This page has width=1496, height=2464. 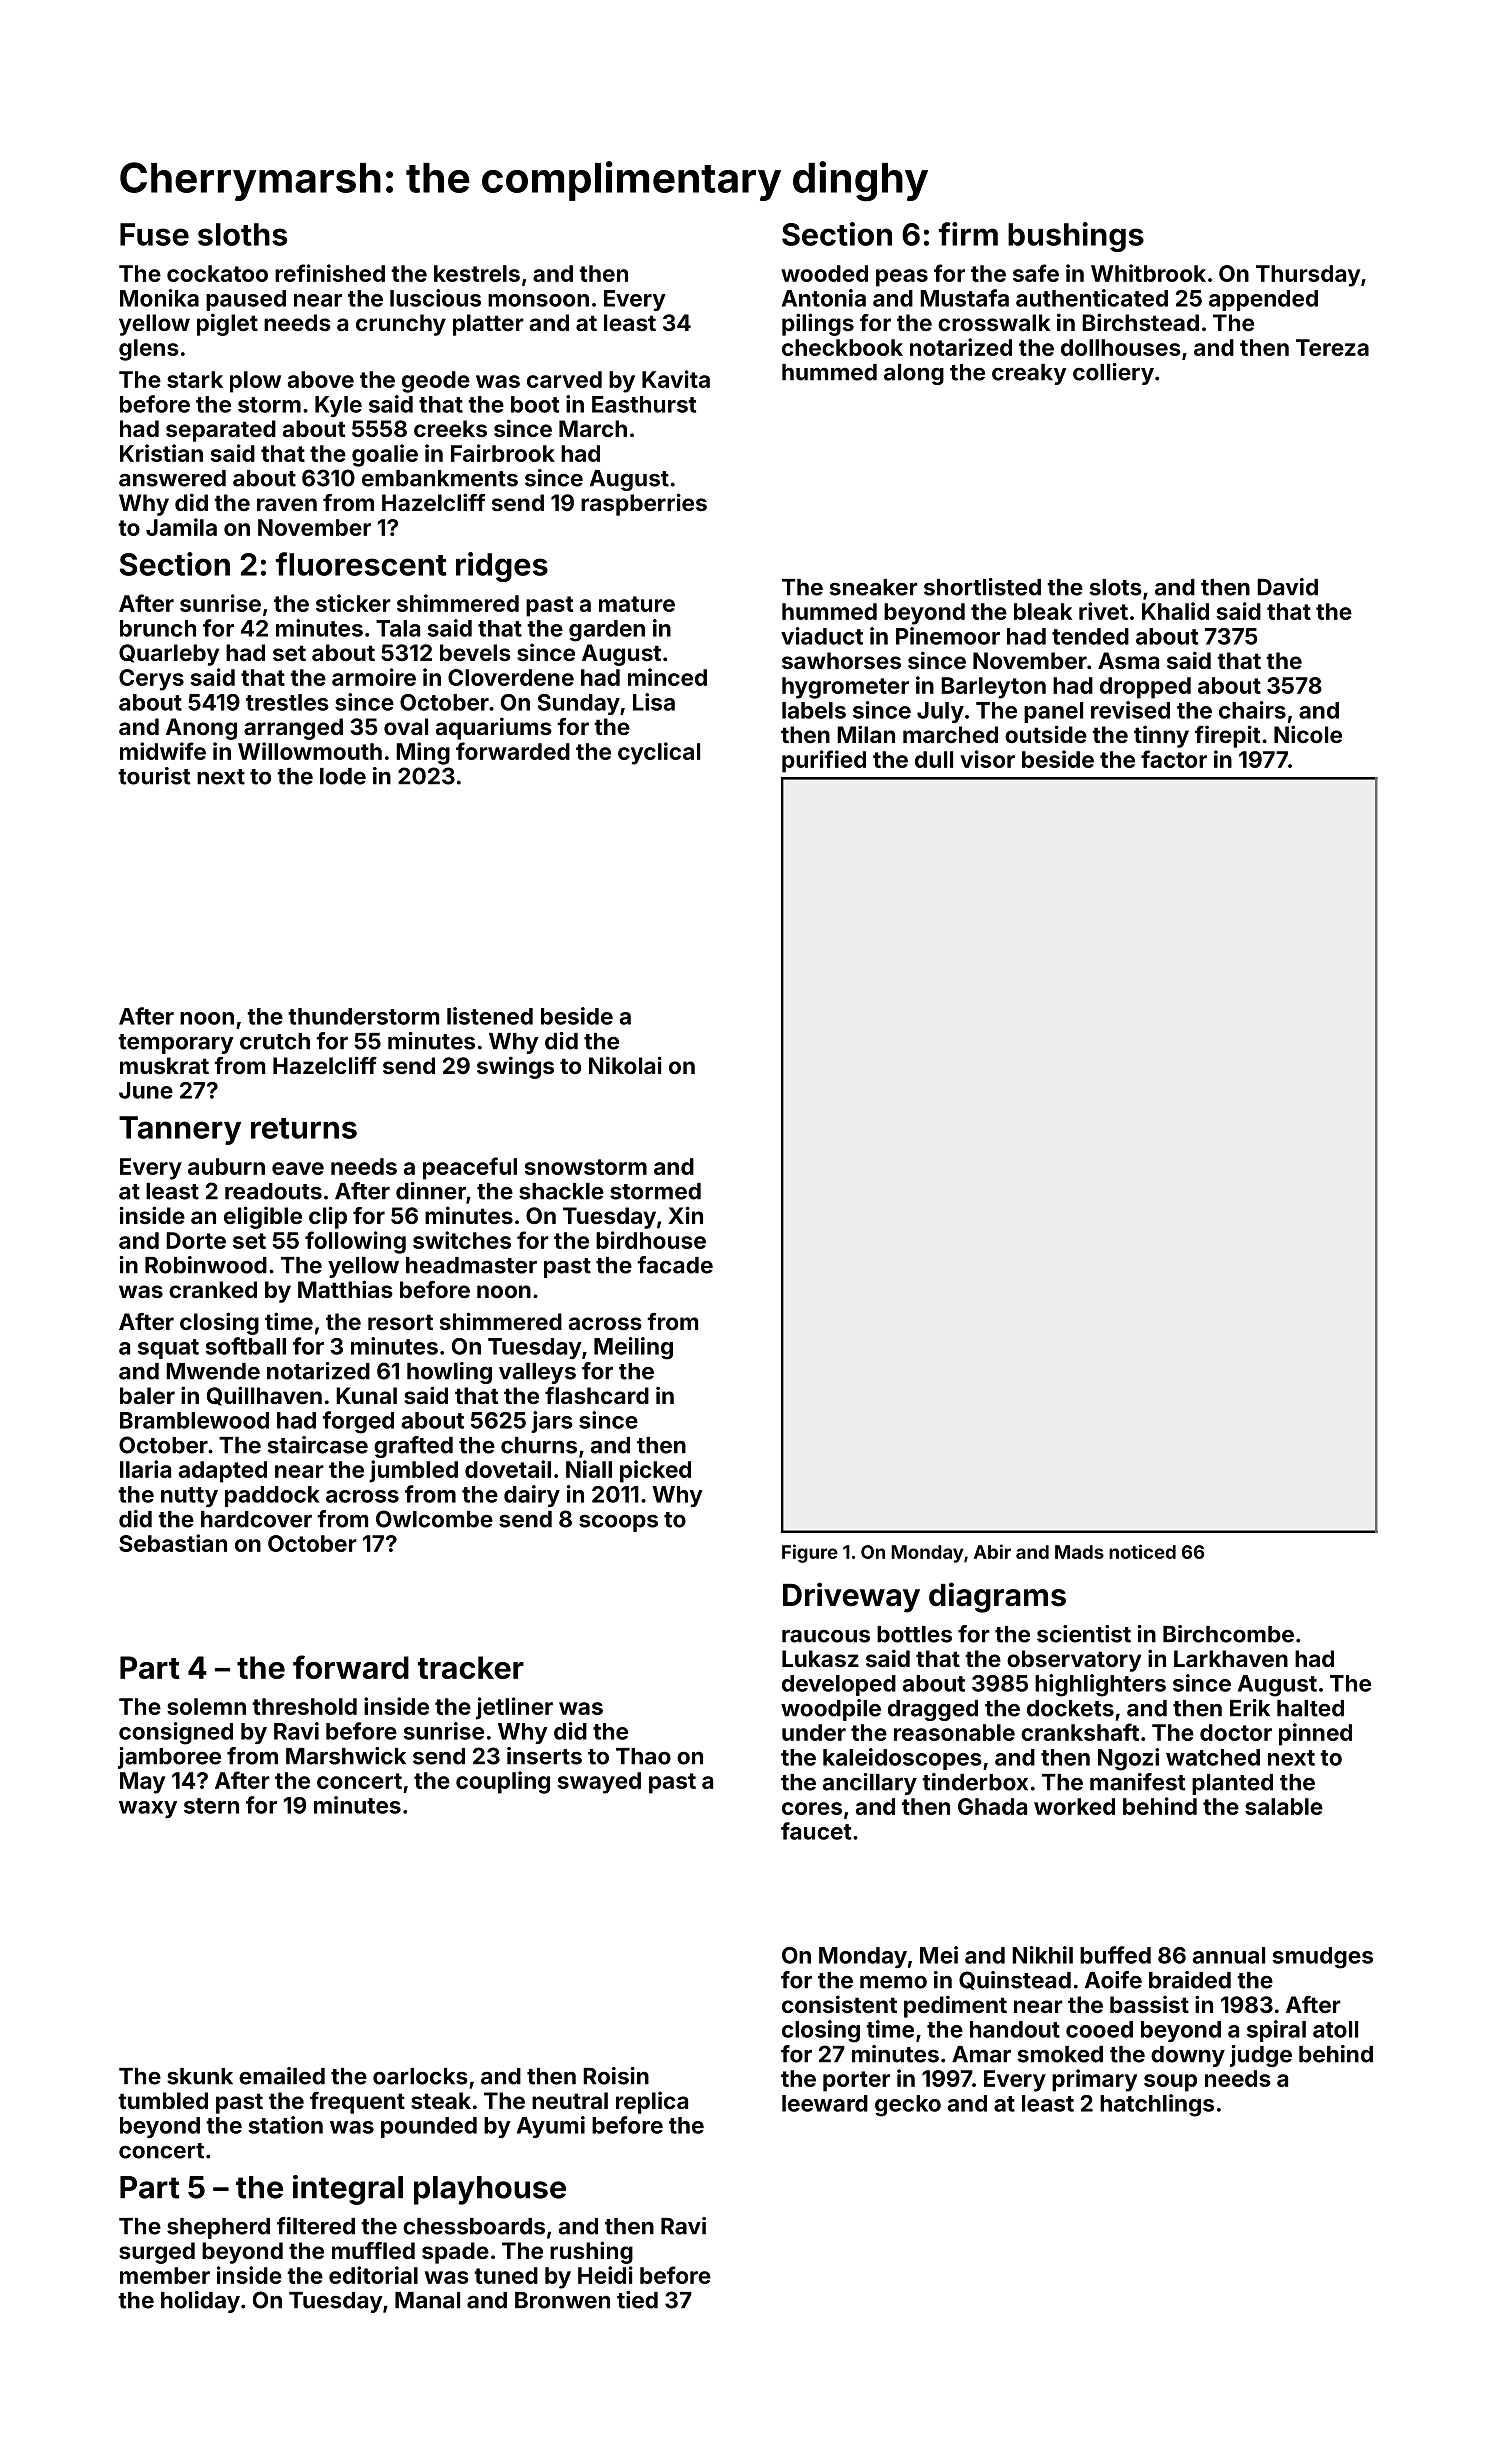 What do you see at coordinates (159, 298) in the page?
I see `Monika` at bounding box center [159, 298].
